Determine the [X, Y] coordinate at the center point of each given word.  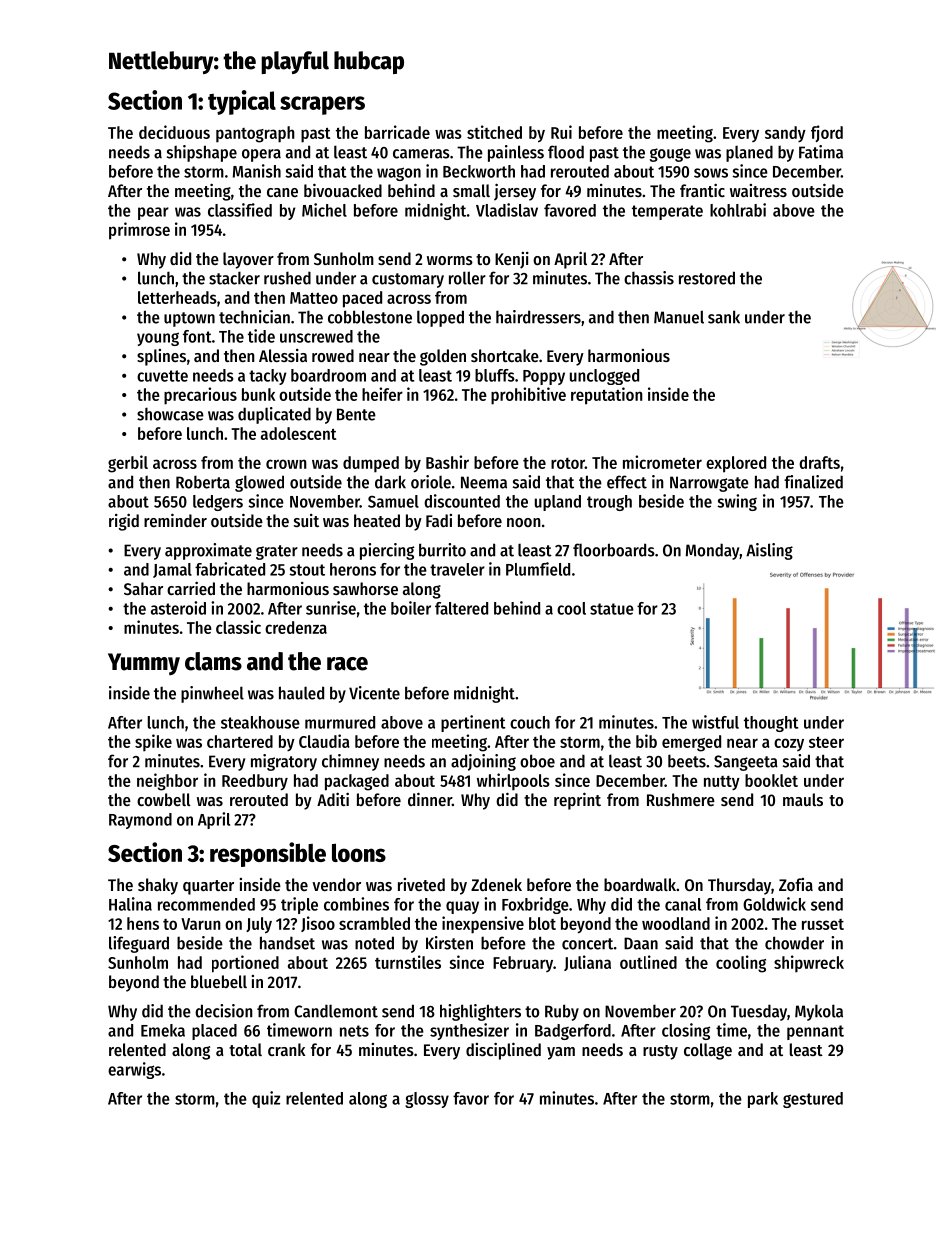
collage [708, 1051]
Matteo [314, 298]
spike [153, 742]
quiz [266, 1099]
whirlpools [513, 781]
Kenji [512, 260]
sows [711, 173]
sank [724, 317]
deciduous [174, 132]
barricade [397, 132]
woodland [676, 923]
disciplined [503, 1051]
